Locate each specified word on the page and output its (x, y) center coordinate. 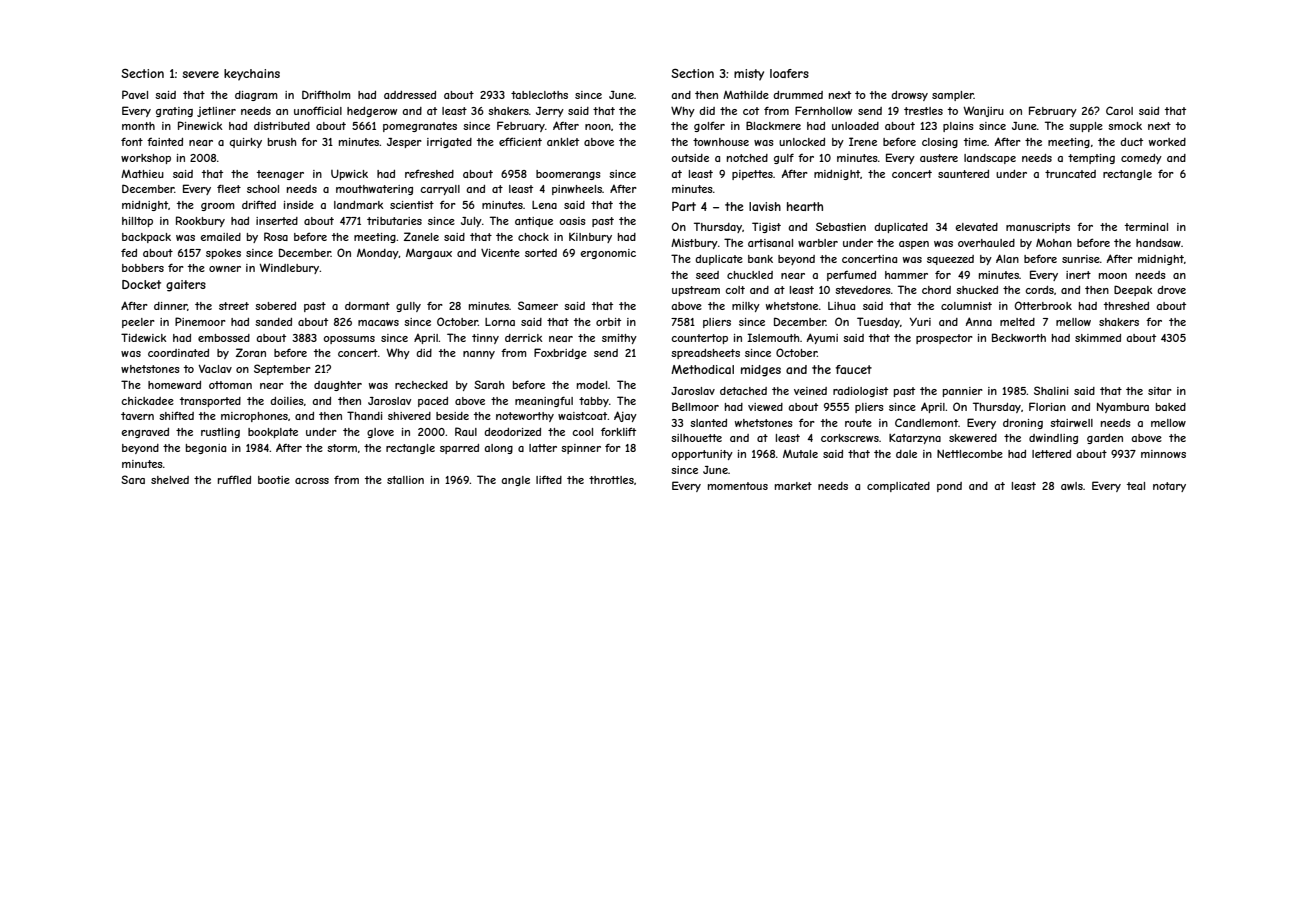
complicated (898, 487)
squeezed (950, 260)
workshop (146, 159)
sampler (953, 96)
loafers (789, 73)
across (312, 481)
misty (749, 75)
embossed (224, 338)
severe (200, 74)
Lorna (500, 322)
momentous (738, 486)
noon (598, 127)
